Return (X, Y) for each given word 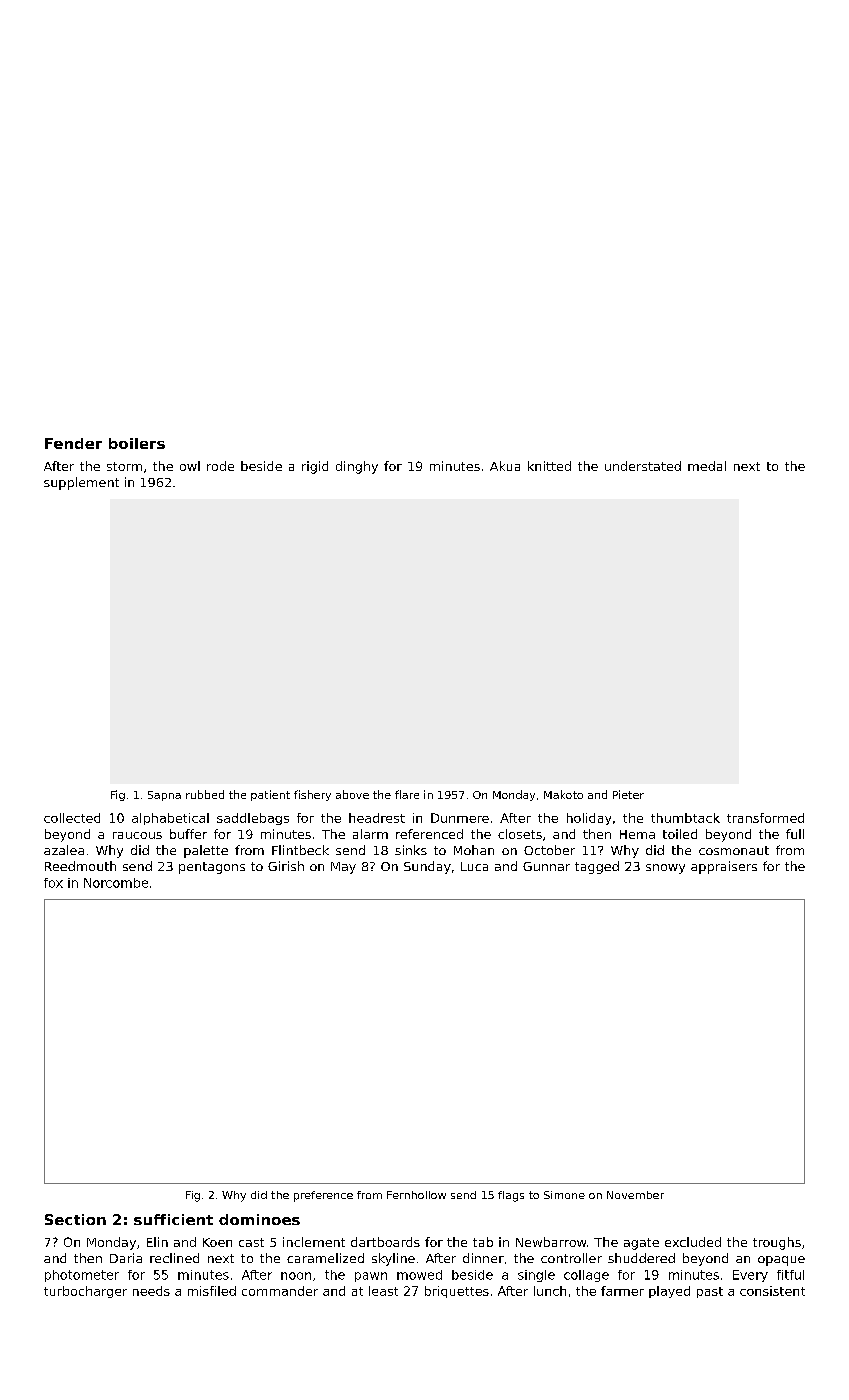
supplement (81, 483)
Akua (505, 466)
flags (511, 1196)
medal (707, 466)
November (635, 1195)
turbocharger (85, 1292)
